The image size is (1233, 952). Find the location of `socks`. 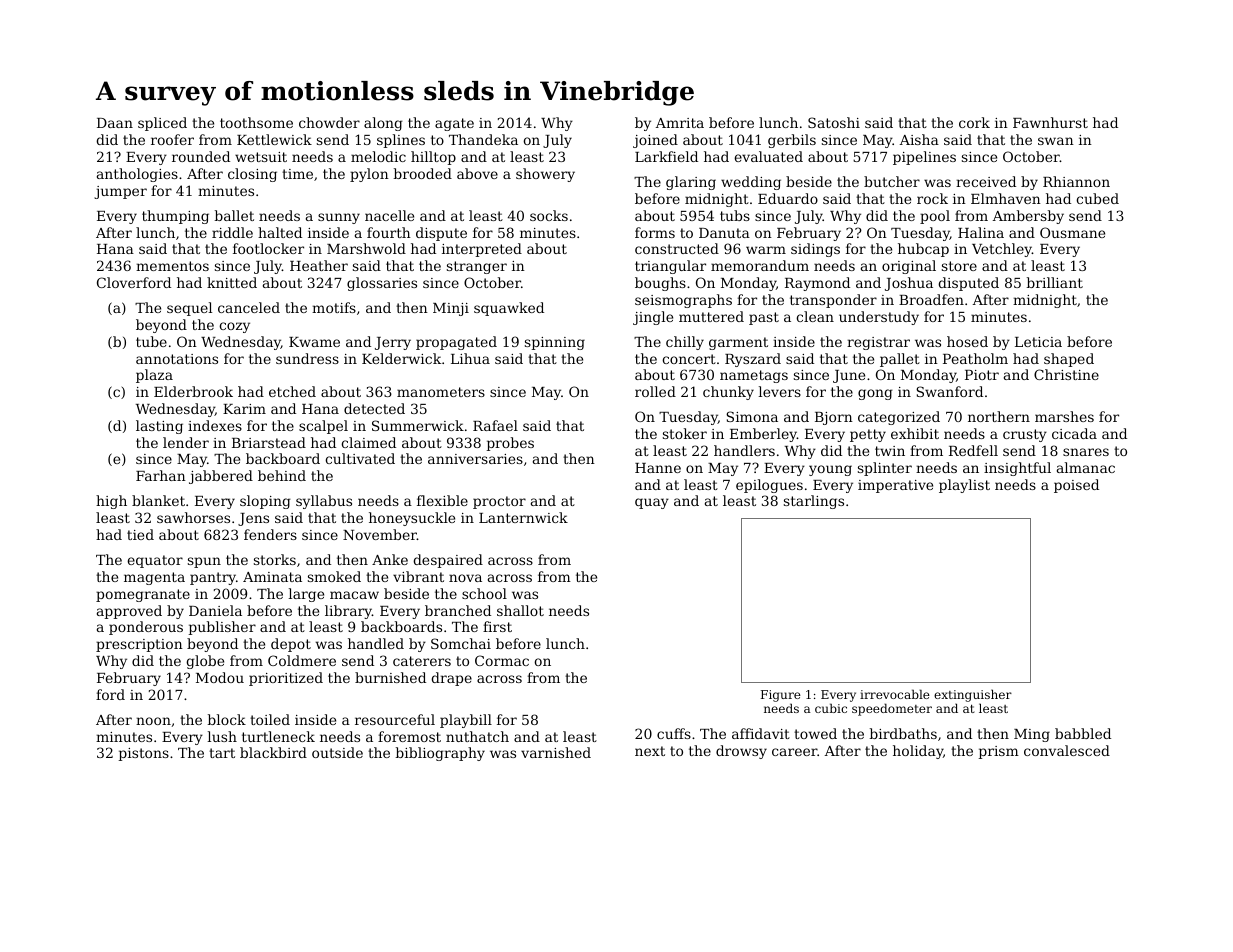

socks is located at coordinates (549, 215).
